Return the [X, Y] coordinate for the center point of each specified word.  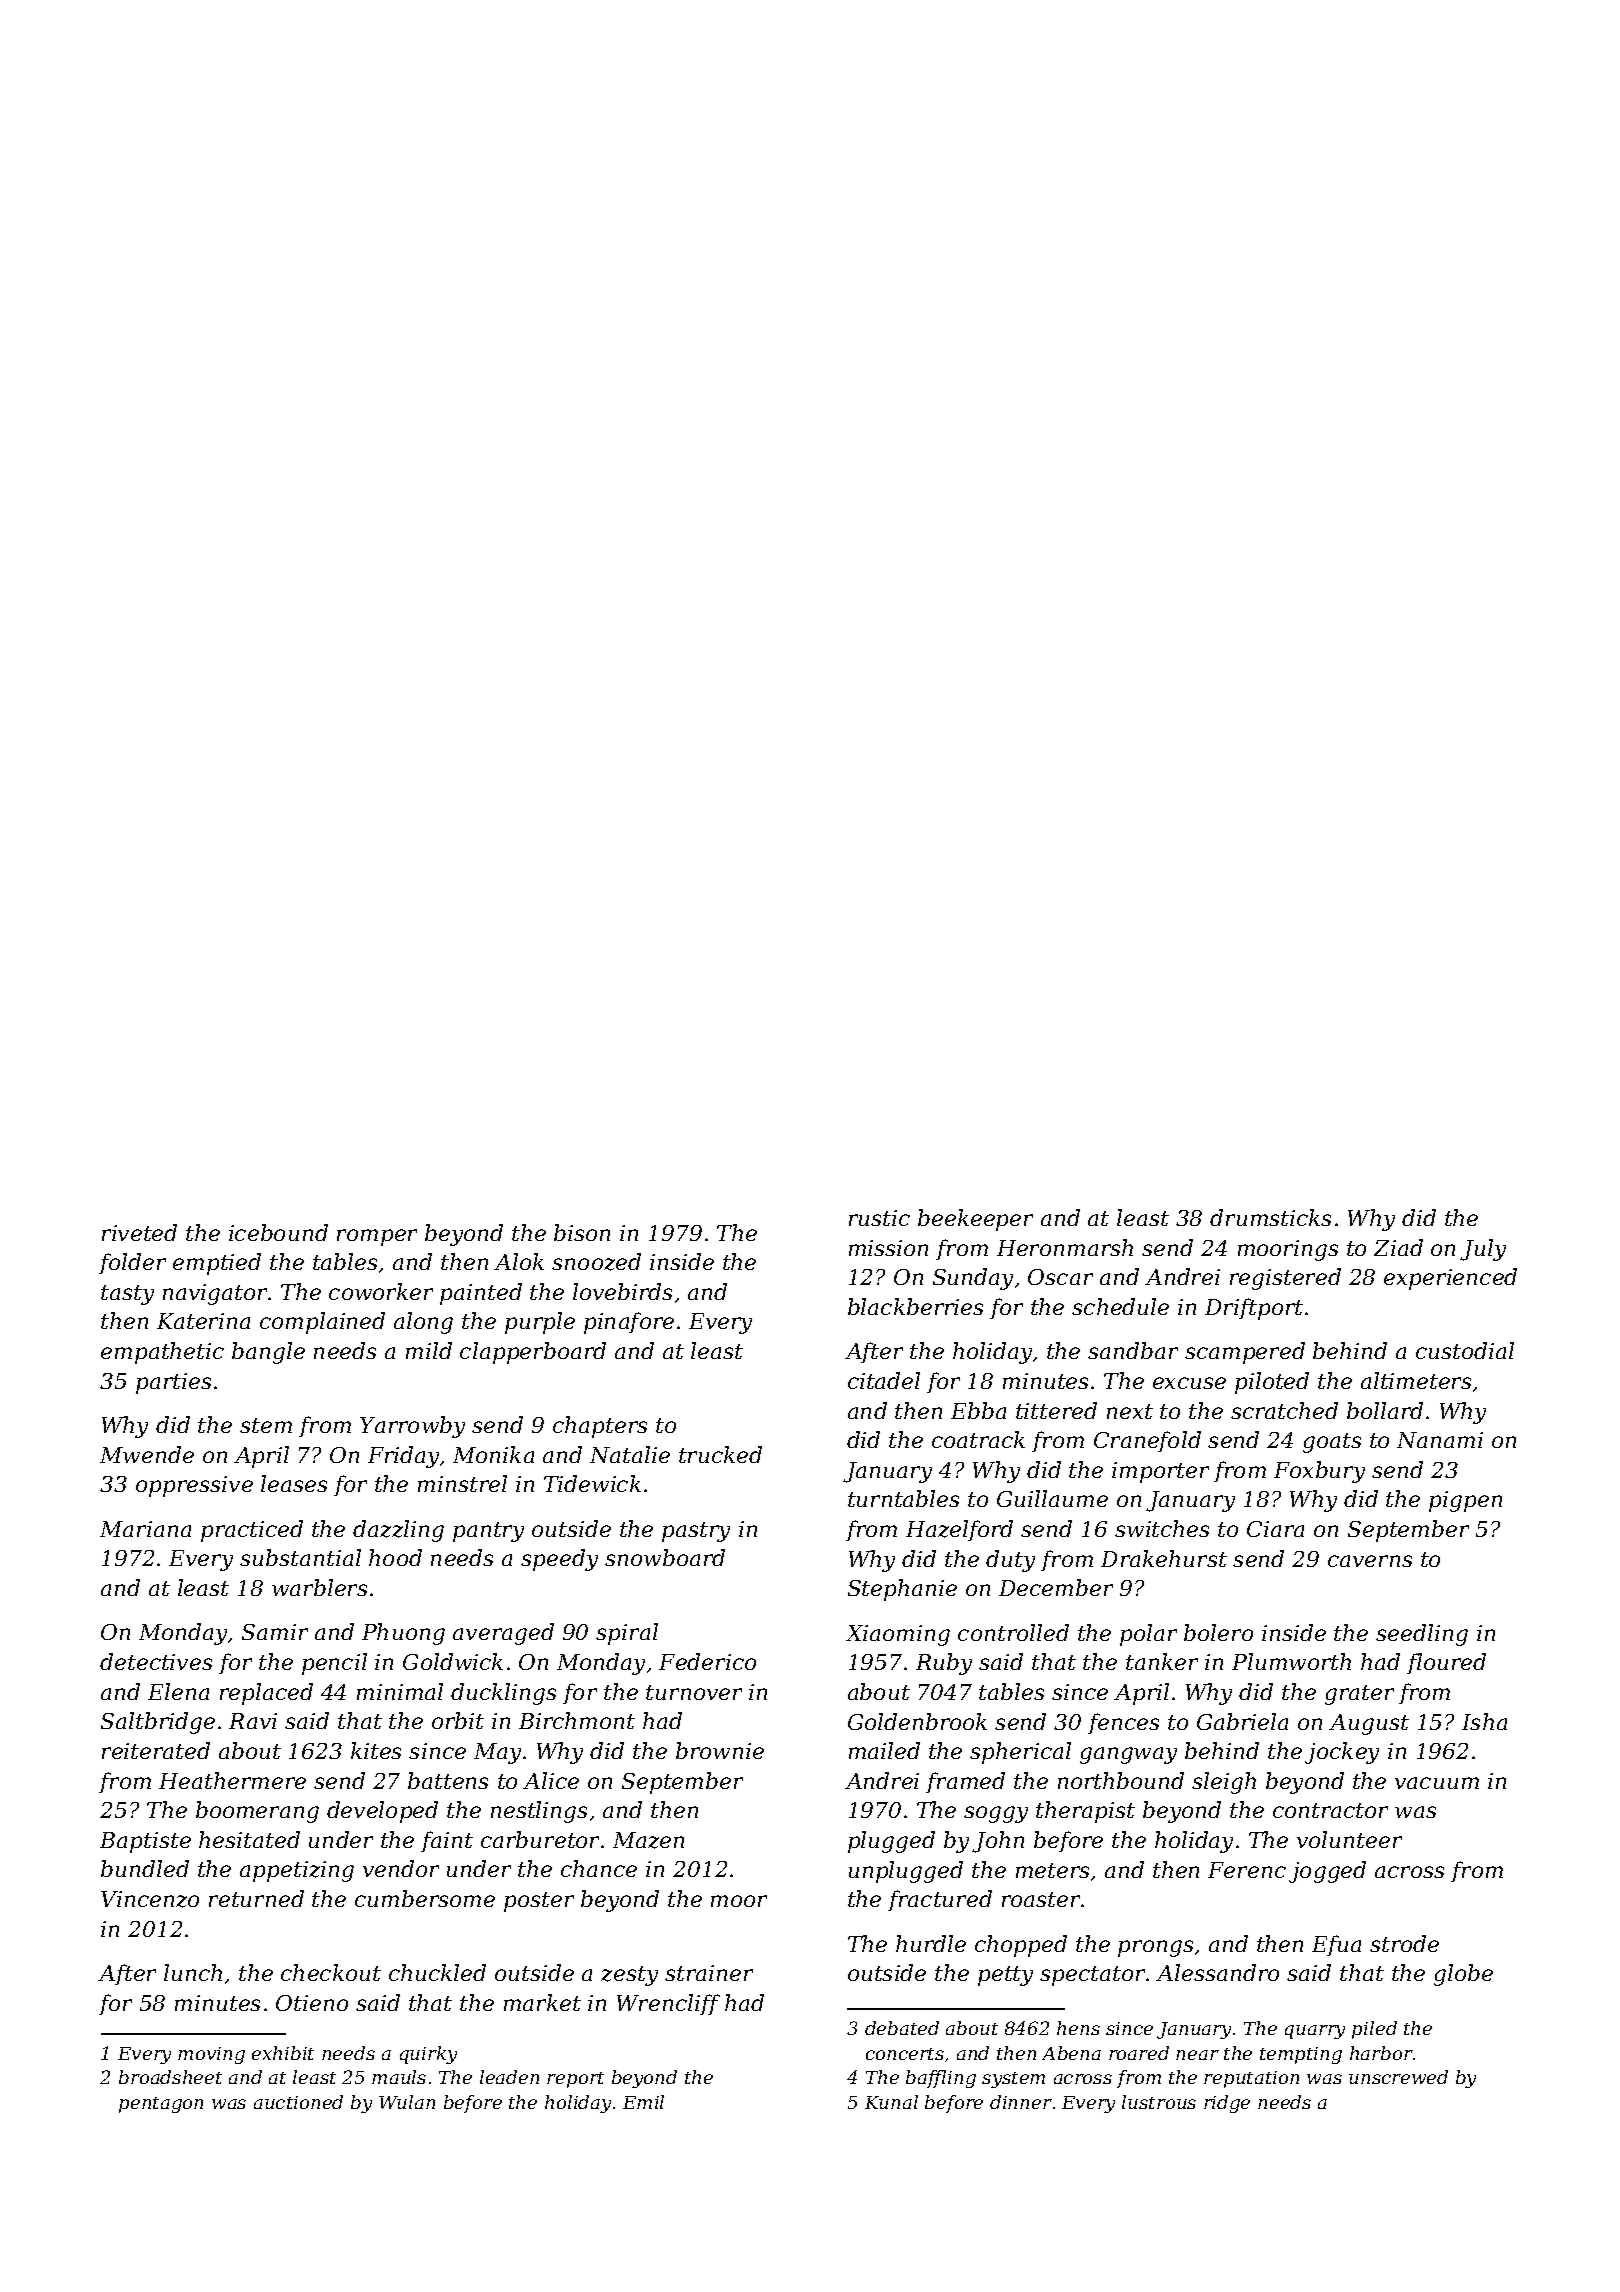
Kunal [891, 2102]
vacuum [1437, 1783]
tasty [127, 1295]
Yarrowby [412, 1427]
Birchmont [577, 1720]
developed [382, 1812]
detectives [156, 1661]
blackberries [915, 1306]
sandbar [1133, 1350]
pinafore [629, 1323]
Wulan [407, 2102]
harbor [1381, 2053]
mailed [884, 1750]
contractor [1330, 1810]
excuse [1189, 1383]
